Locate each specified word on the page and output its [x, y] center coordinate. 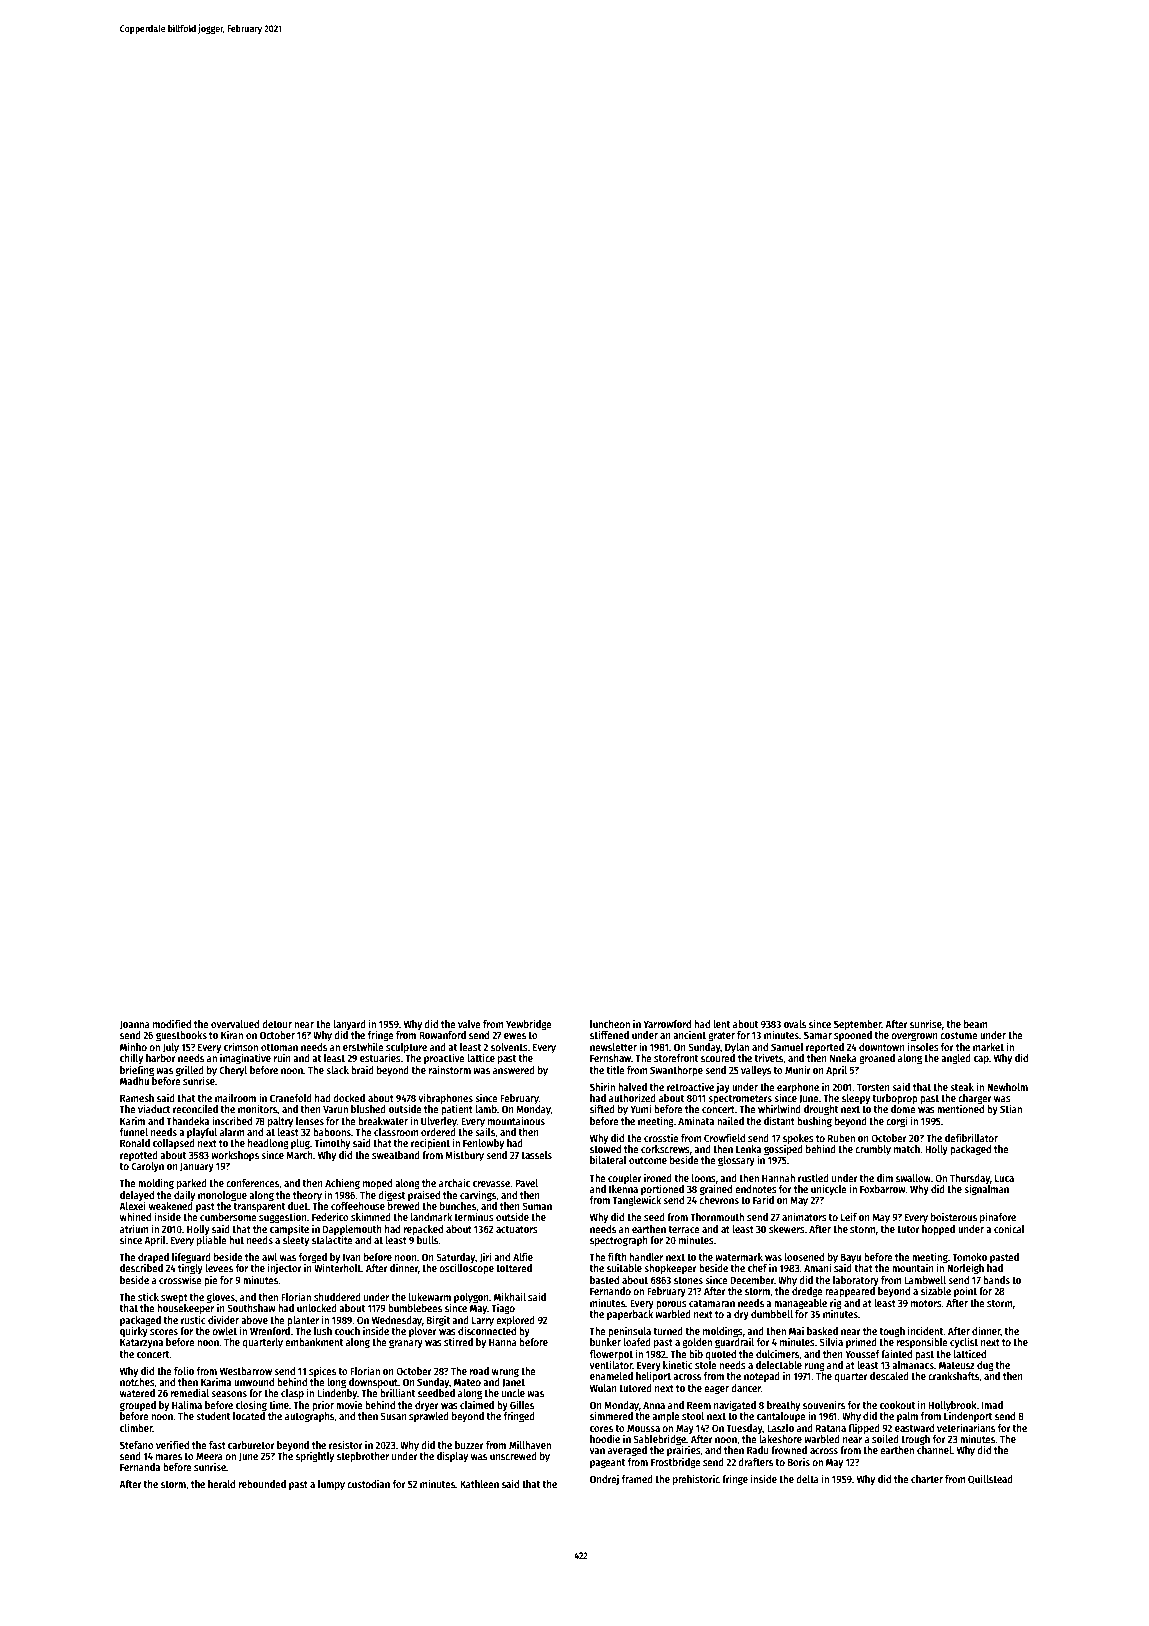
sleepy [856, 1099]
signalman [986, 1190]
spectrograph [619, 1241]
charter [927, 1479]
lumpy [331, 1485]
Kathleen [479, 1484]
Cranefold [291, 1098]
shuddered [337, 1297]
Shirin [602, 1086]
